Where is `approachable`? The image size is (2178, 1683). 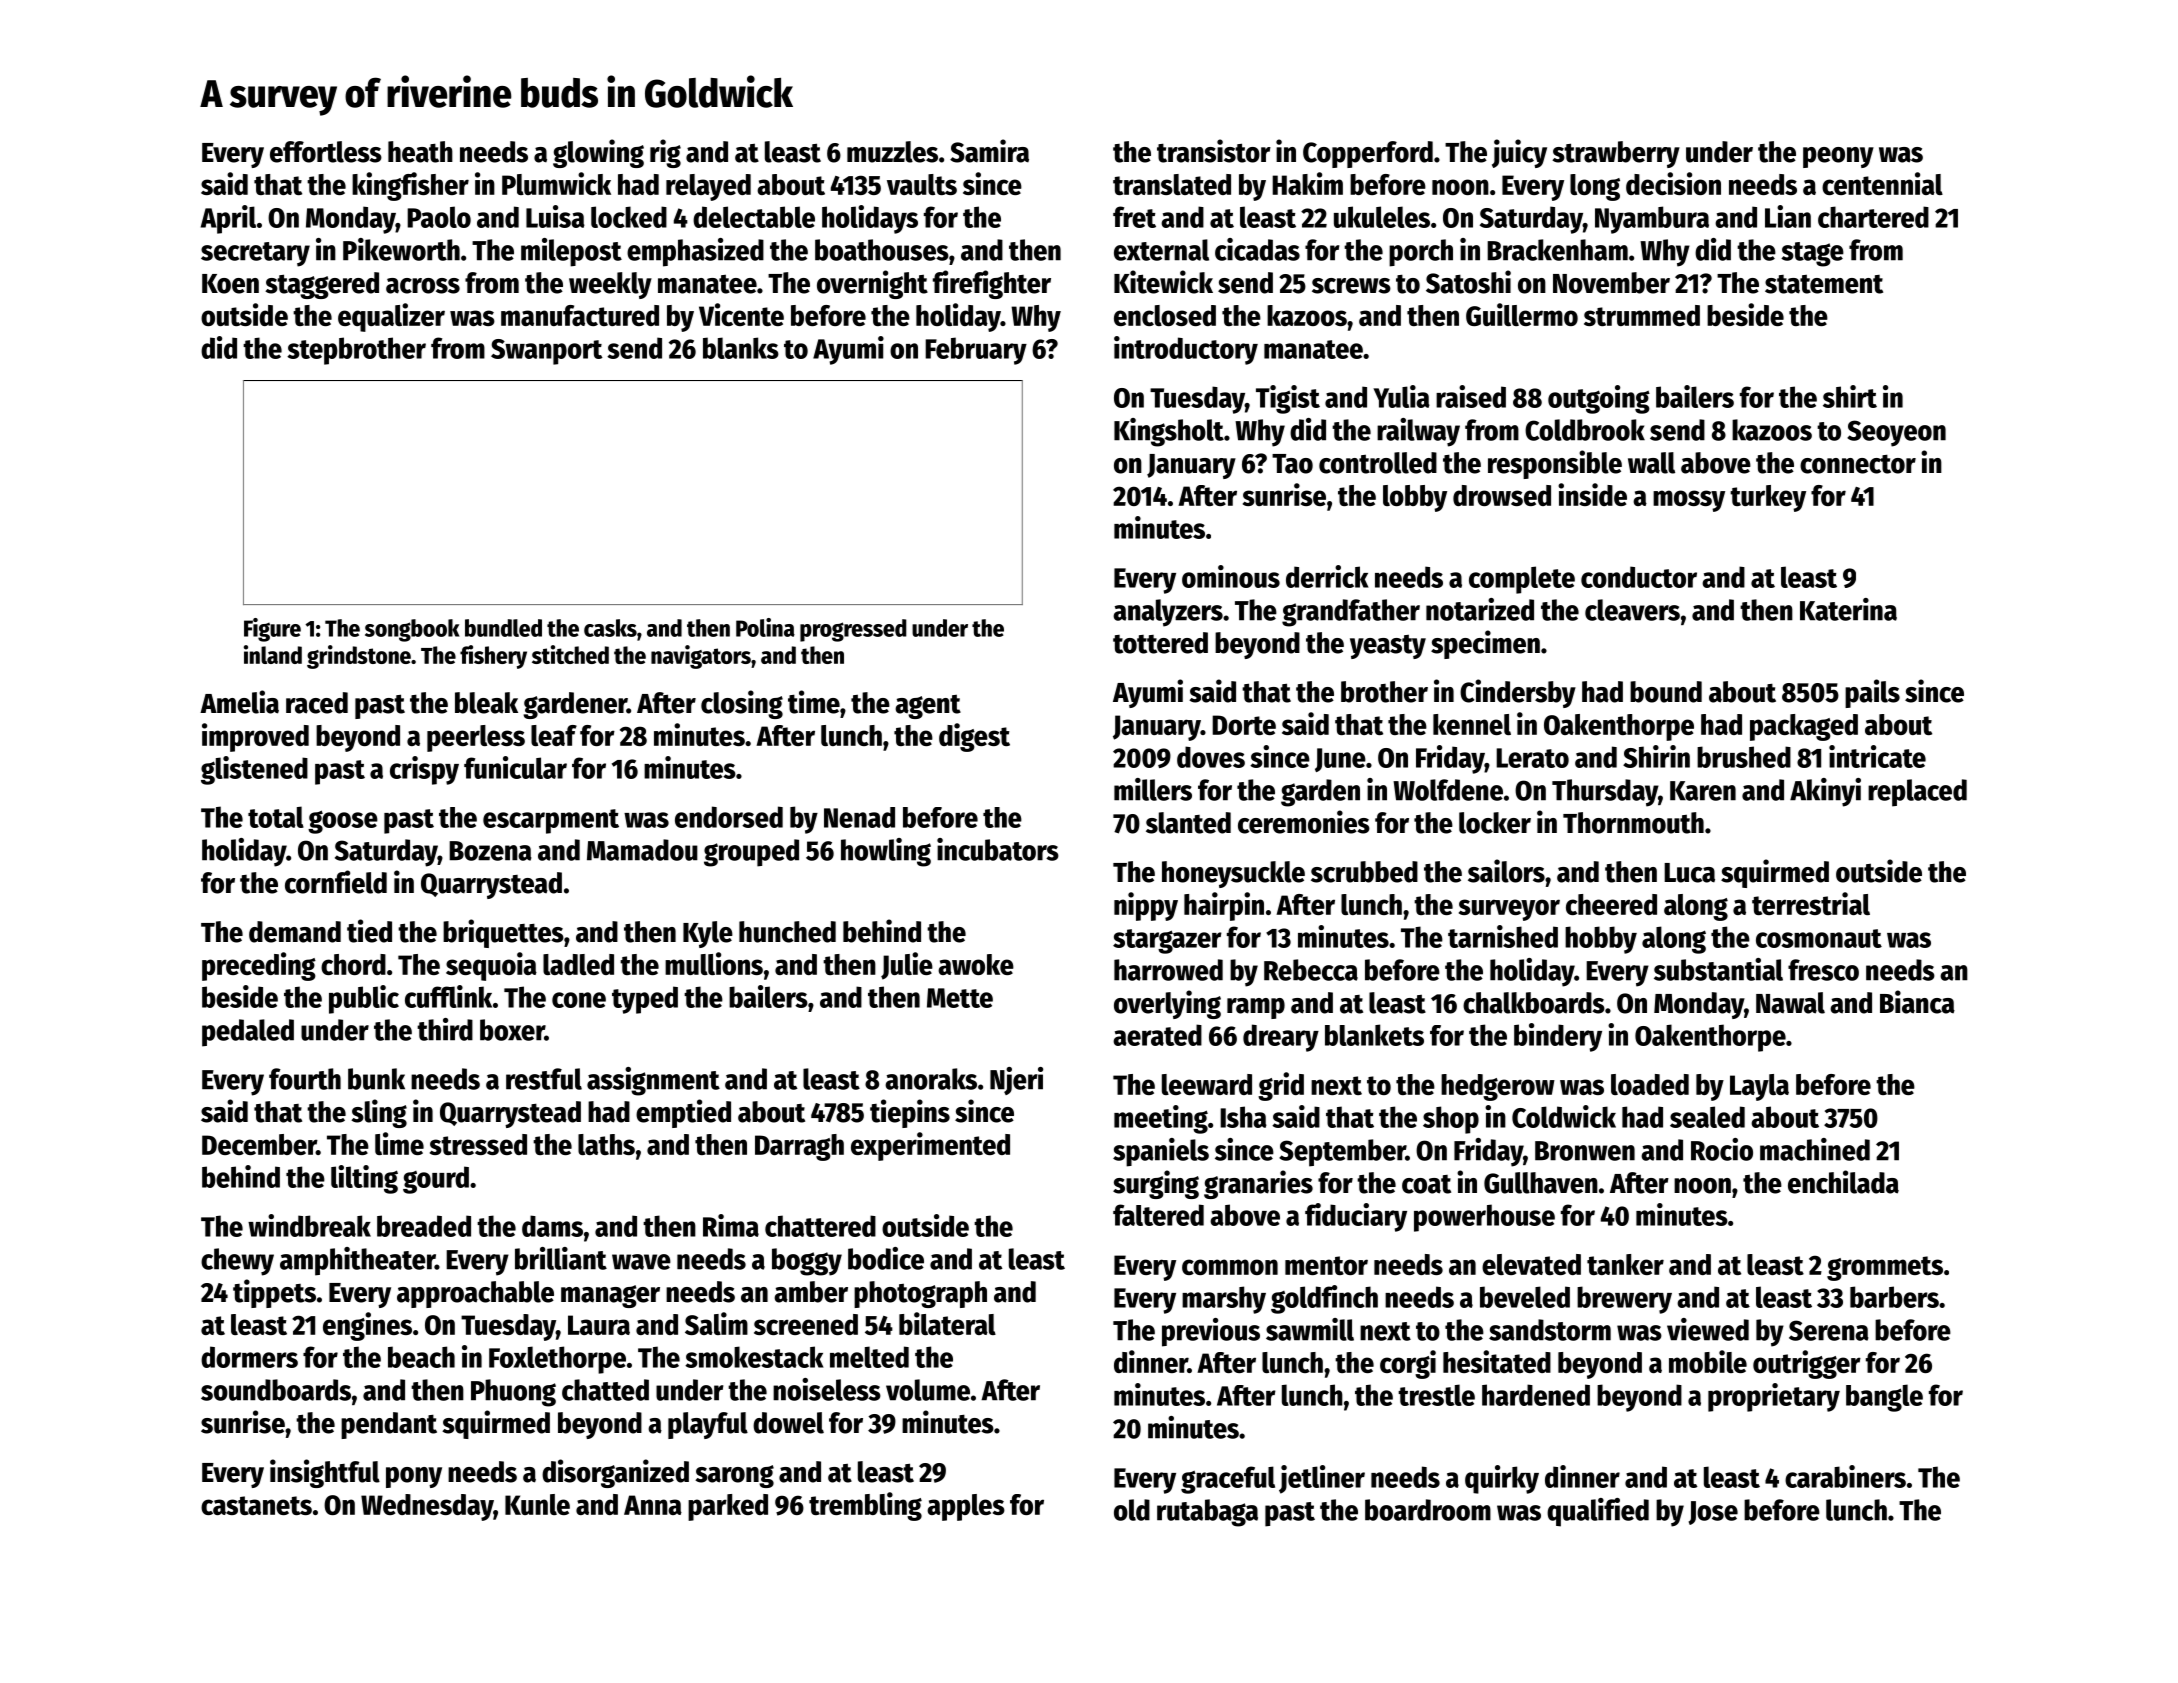
approachable is located at coordinates (475, 1294).
